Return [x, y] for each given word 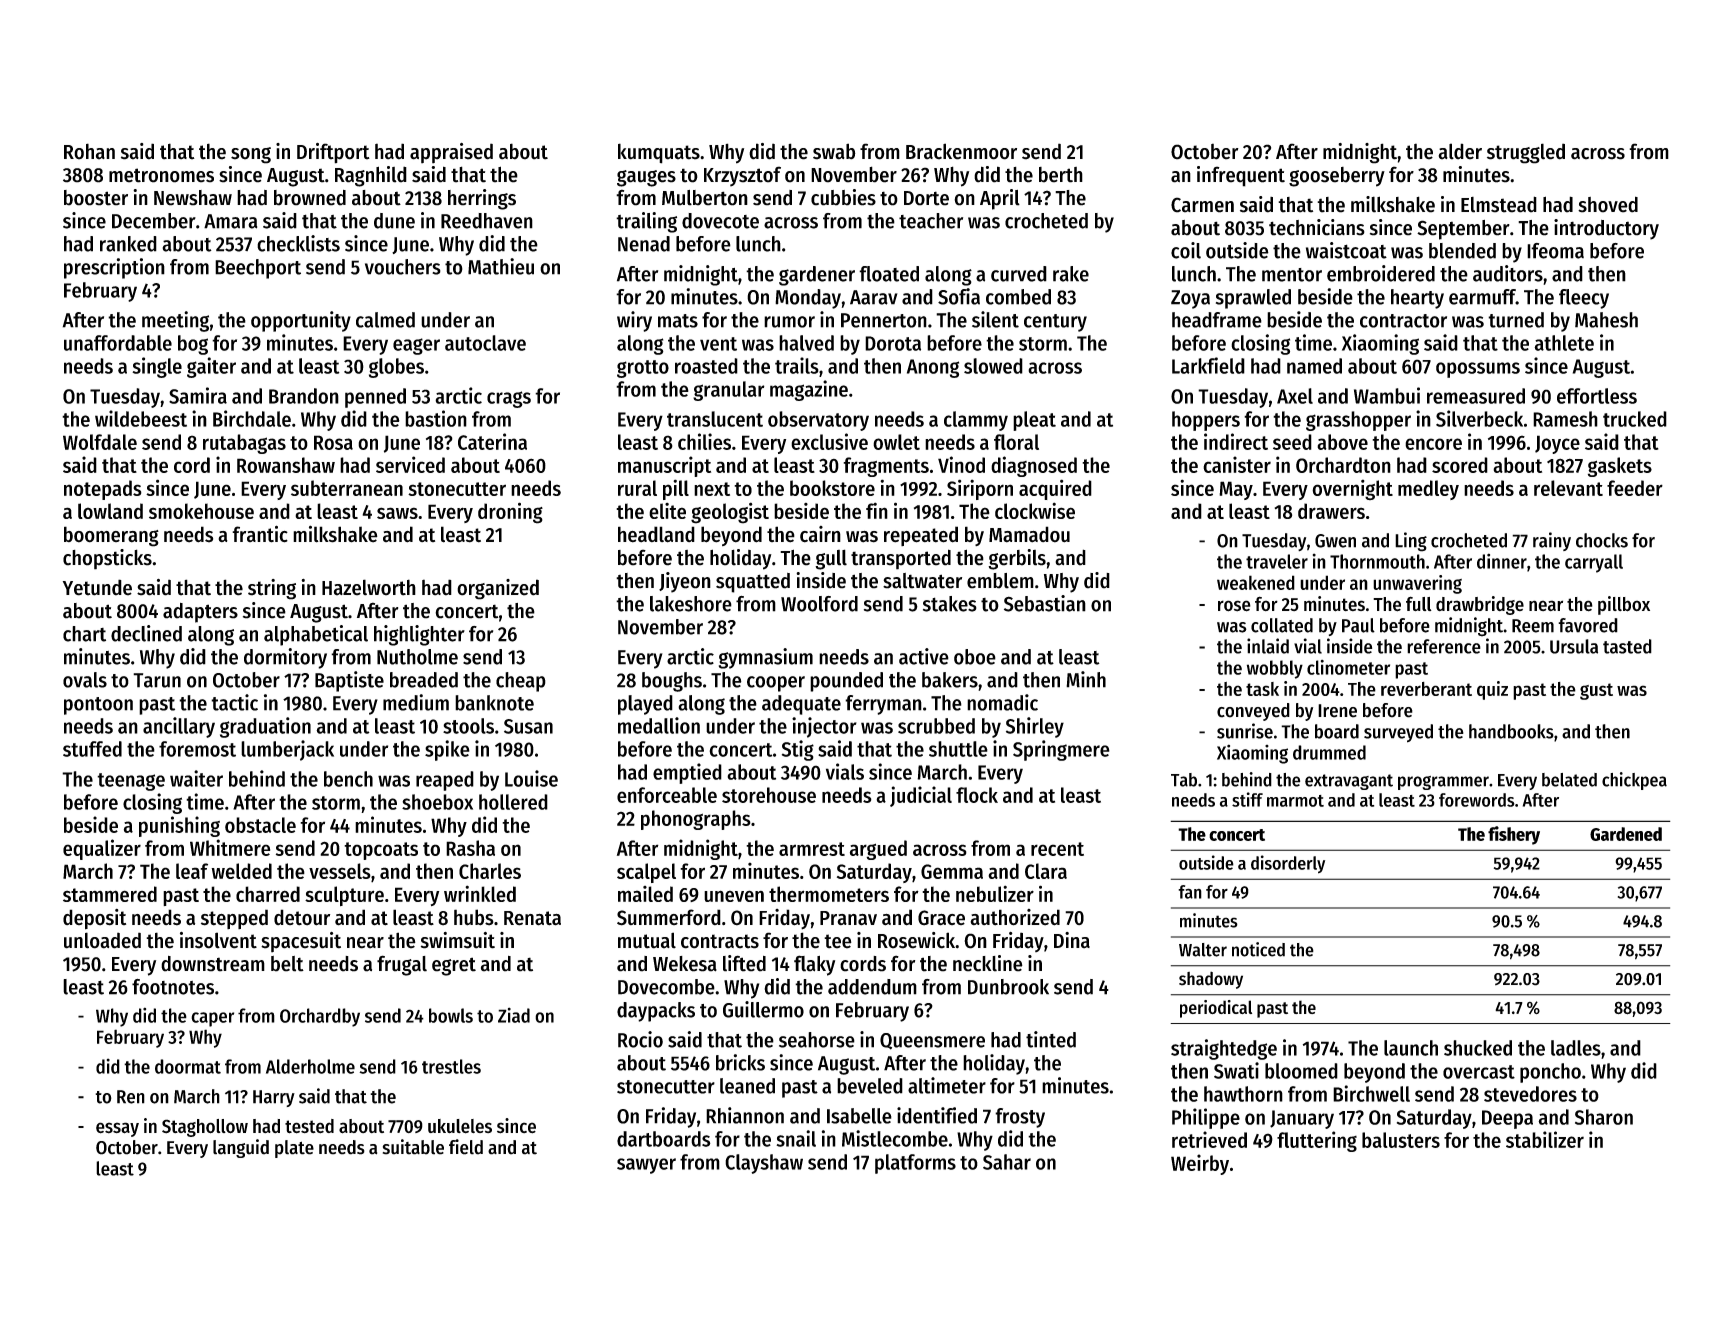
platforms [915, 1164]
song [251, 155]
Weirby [1200, 1164]
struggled [1526, 153]
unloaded [102, 940]
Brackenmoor [961, 151]
